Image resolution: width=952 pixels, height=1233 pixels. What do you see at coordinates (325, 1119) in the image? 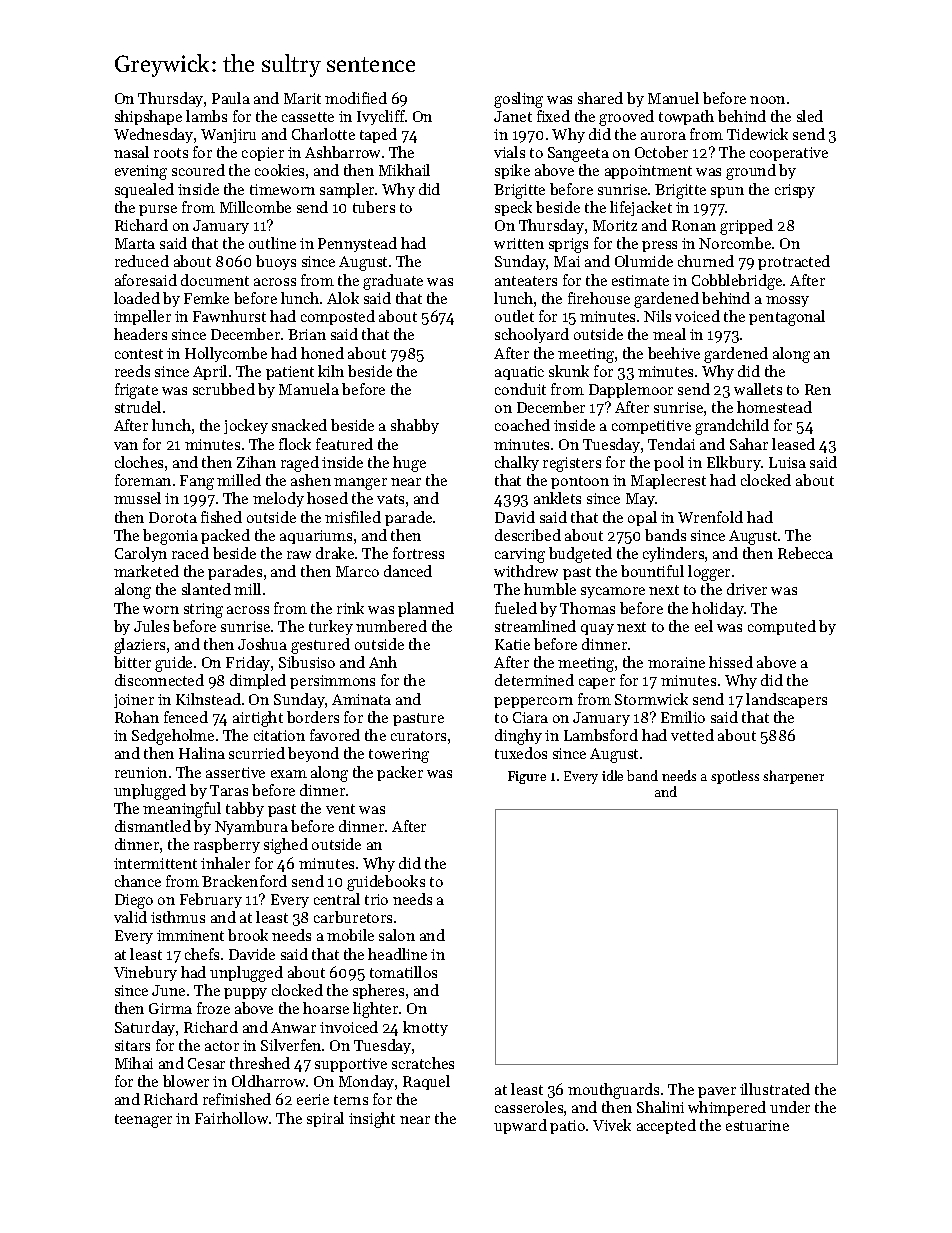
I see `spiral` at bounding box center [325, 1119].
